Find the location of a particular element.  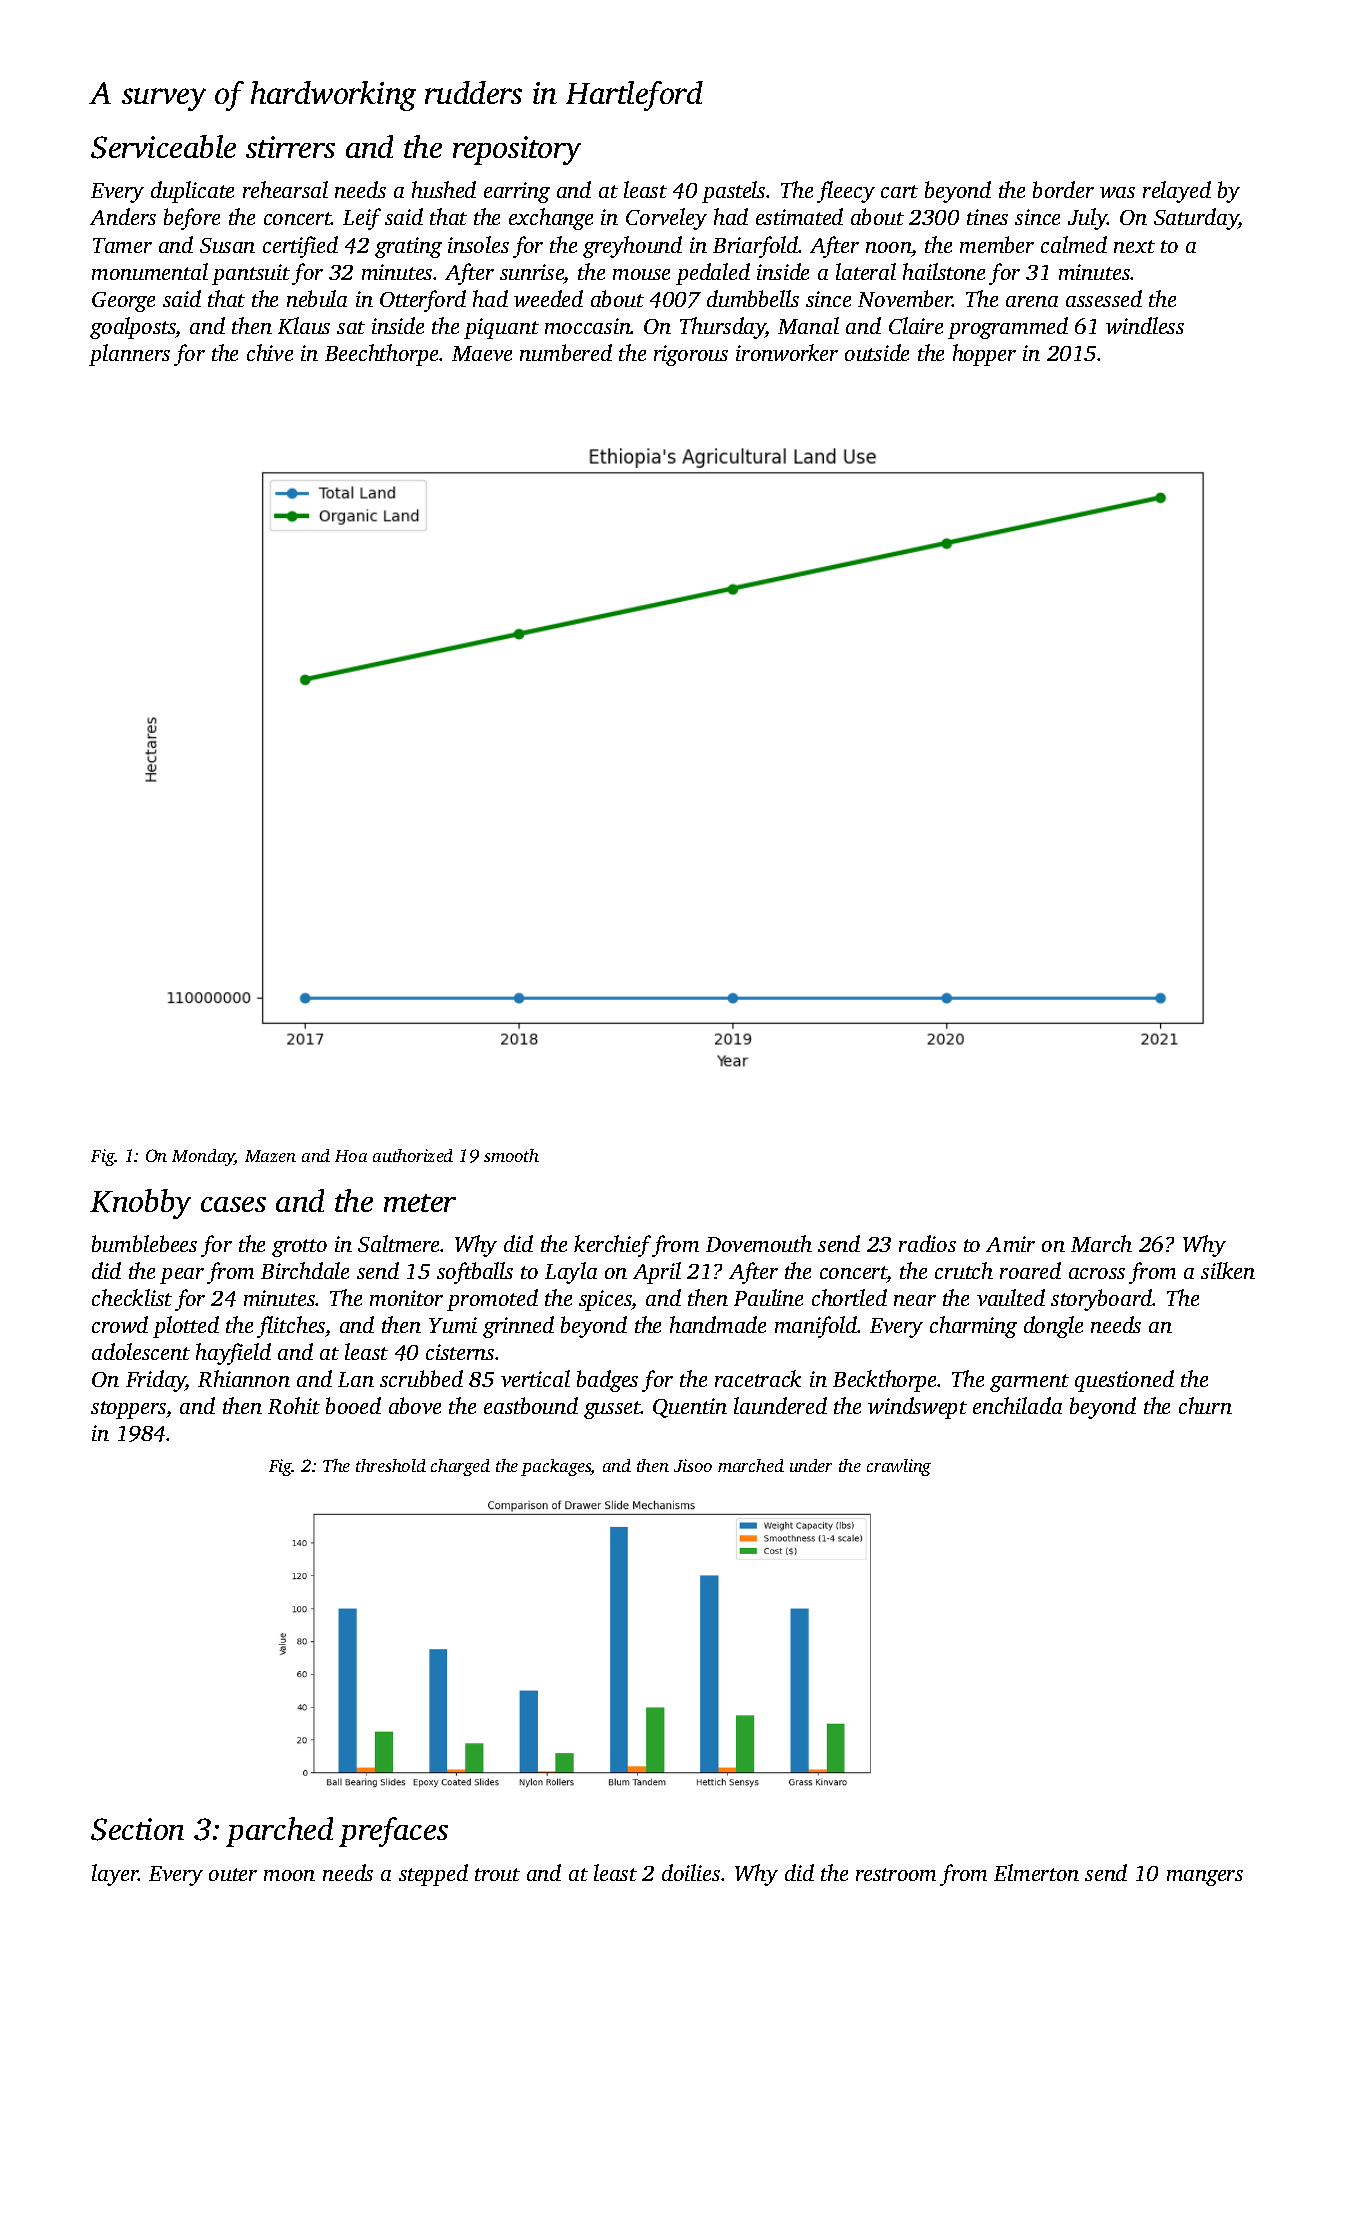

mangers is located at coordinates (1205, 1878).
